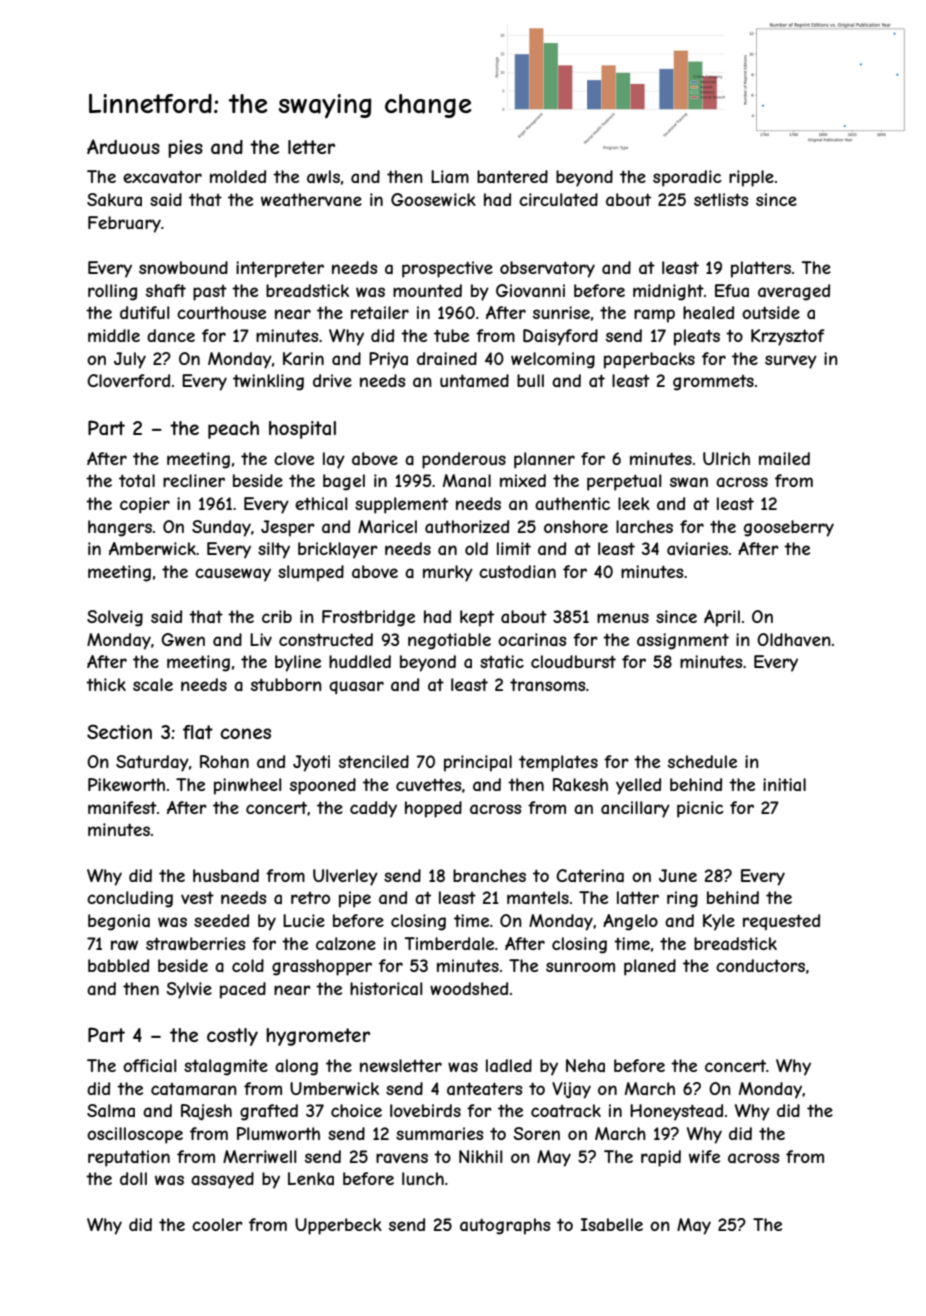  What do you see at coordinates (338, 1226) in the screenshot?
I see `Upperbeck` at bounding box center [338, 1226].
